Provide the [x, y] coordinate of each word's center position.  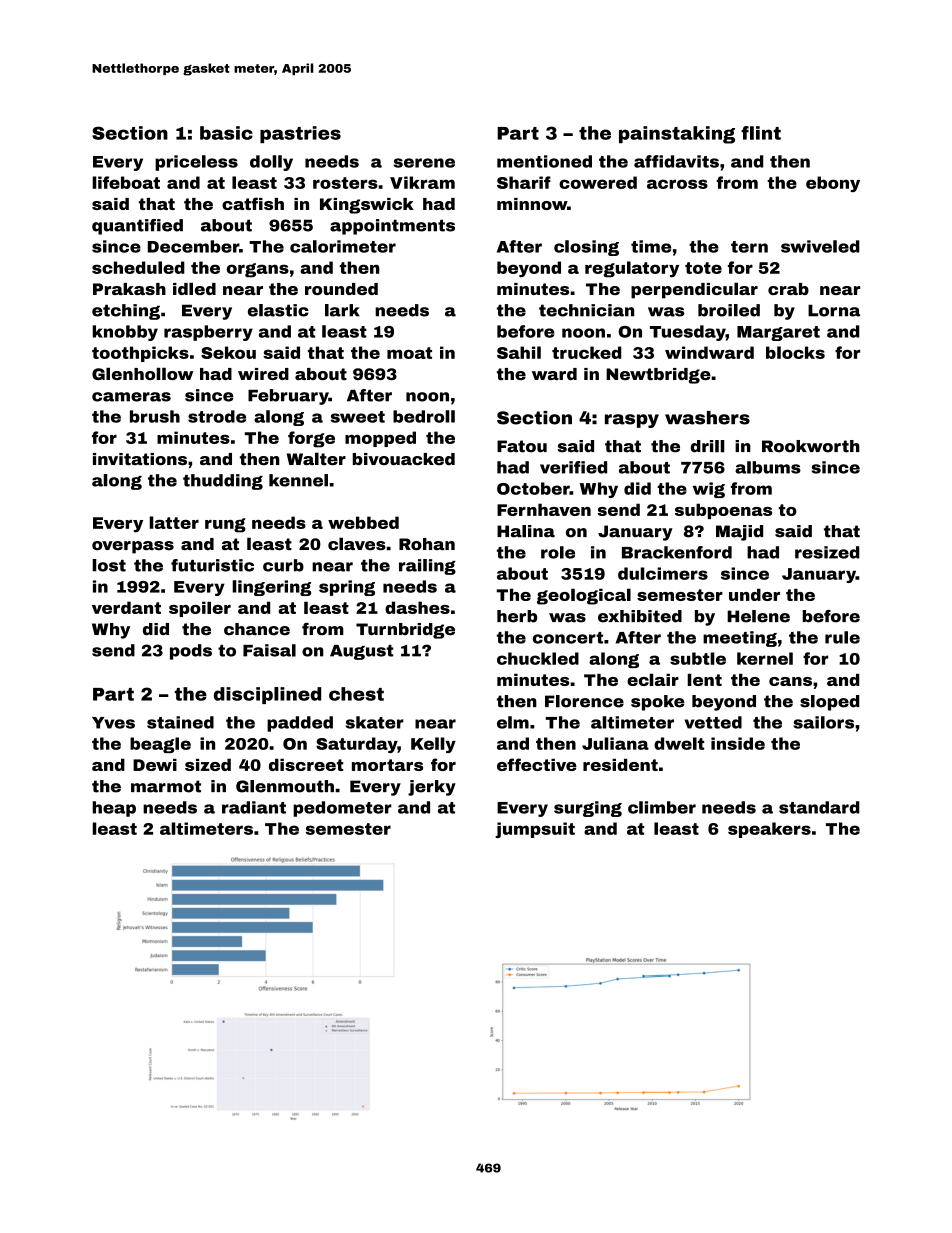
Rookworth [811, 446]
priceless [196, 163]
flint [761, 133]
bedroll [424, 416]
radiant [254, 807]
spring [347, 588]
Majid [739, 533]
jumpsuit [535, 830]
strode [217, 416]
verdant [126, 607]
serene [424, 163]
